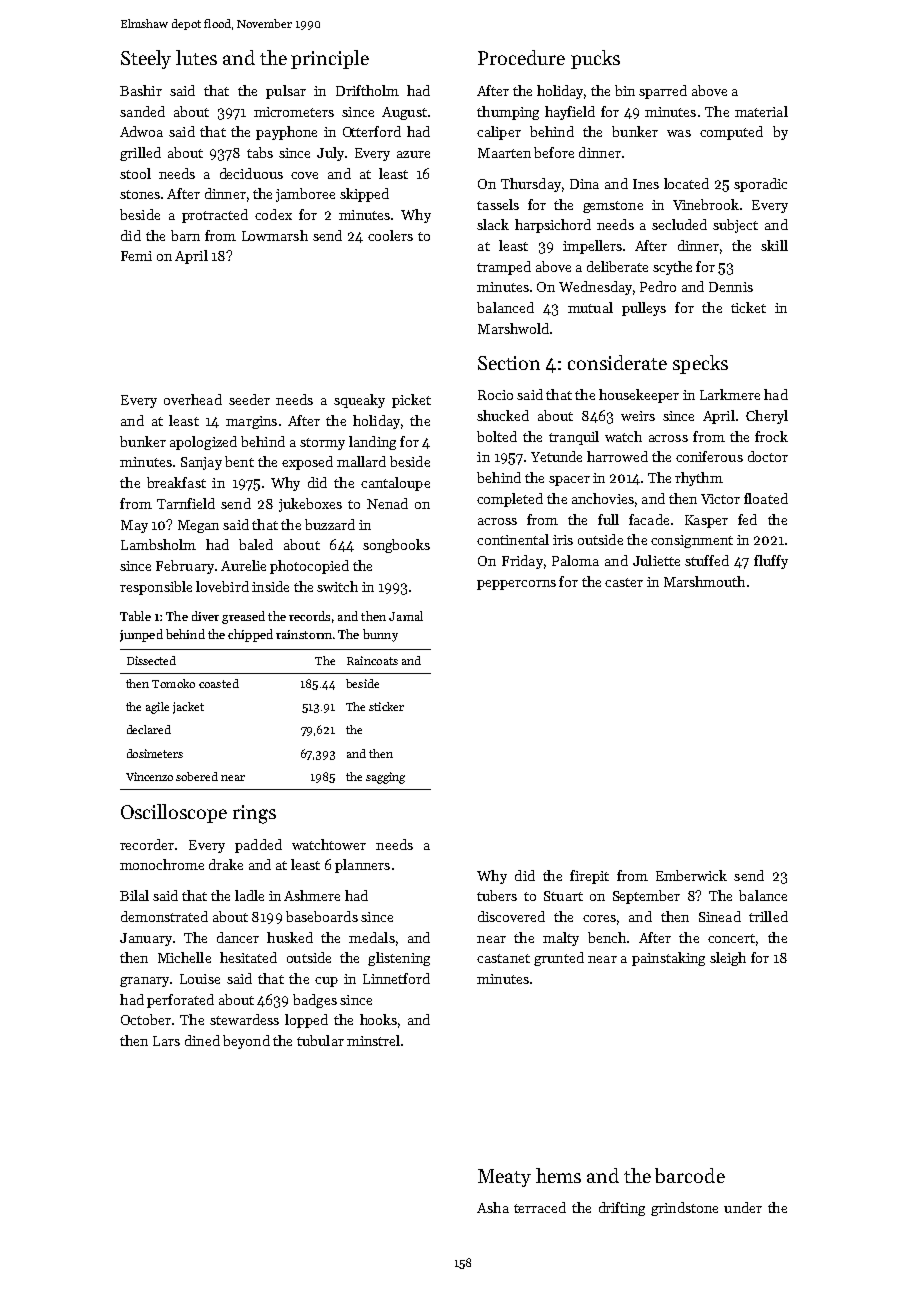  What do you see at coordinates (510, 500) in the page?
I see `completed` at bounding box center [510, 500].
